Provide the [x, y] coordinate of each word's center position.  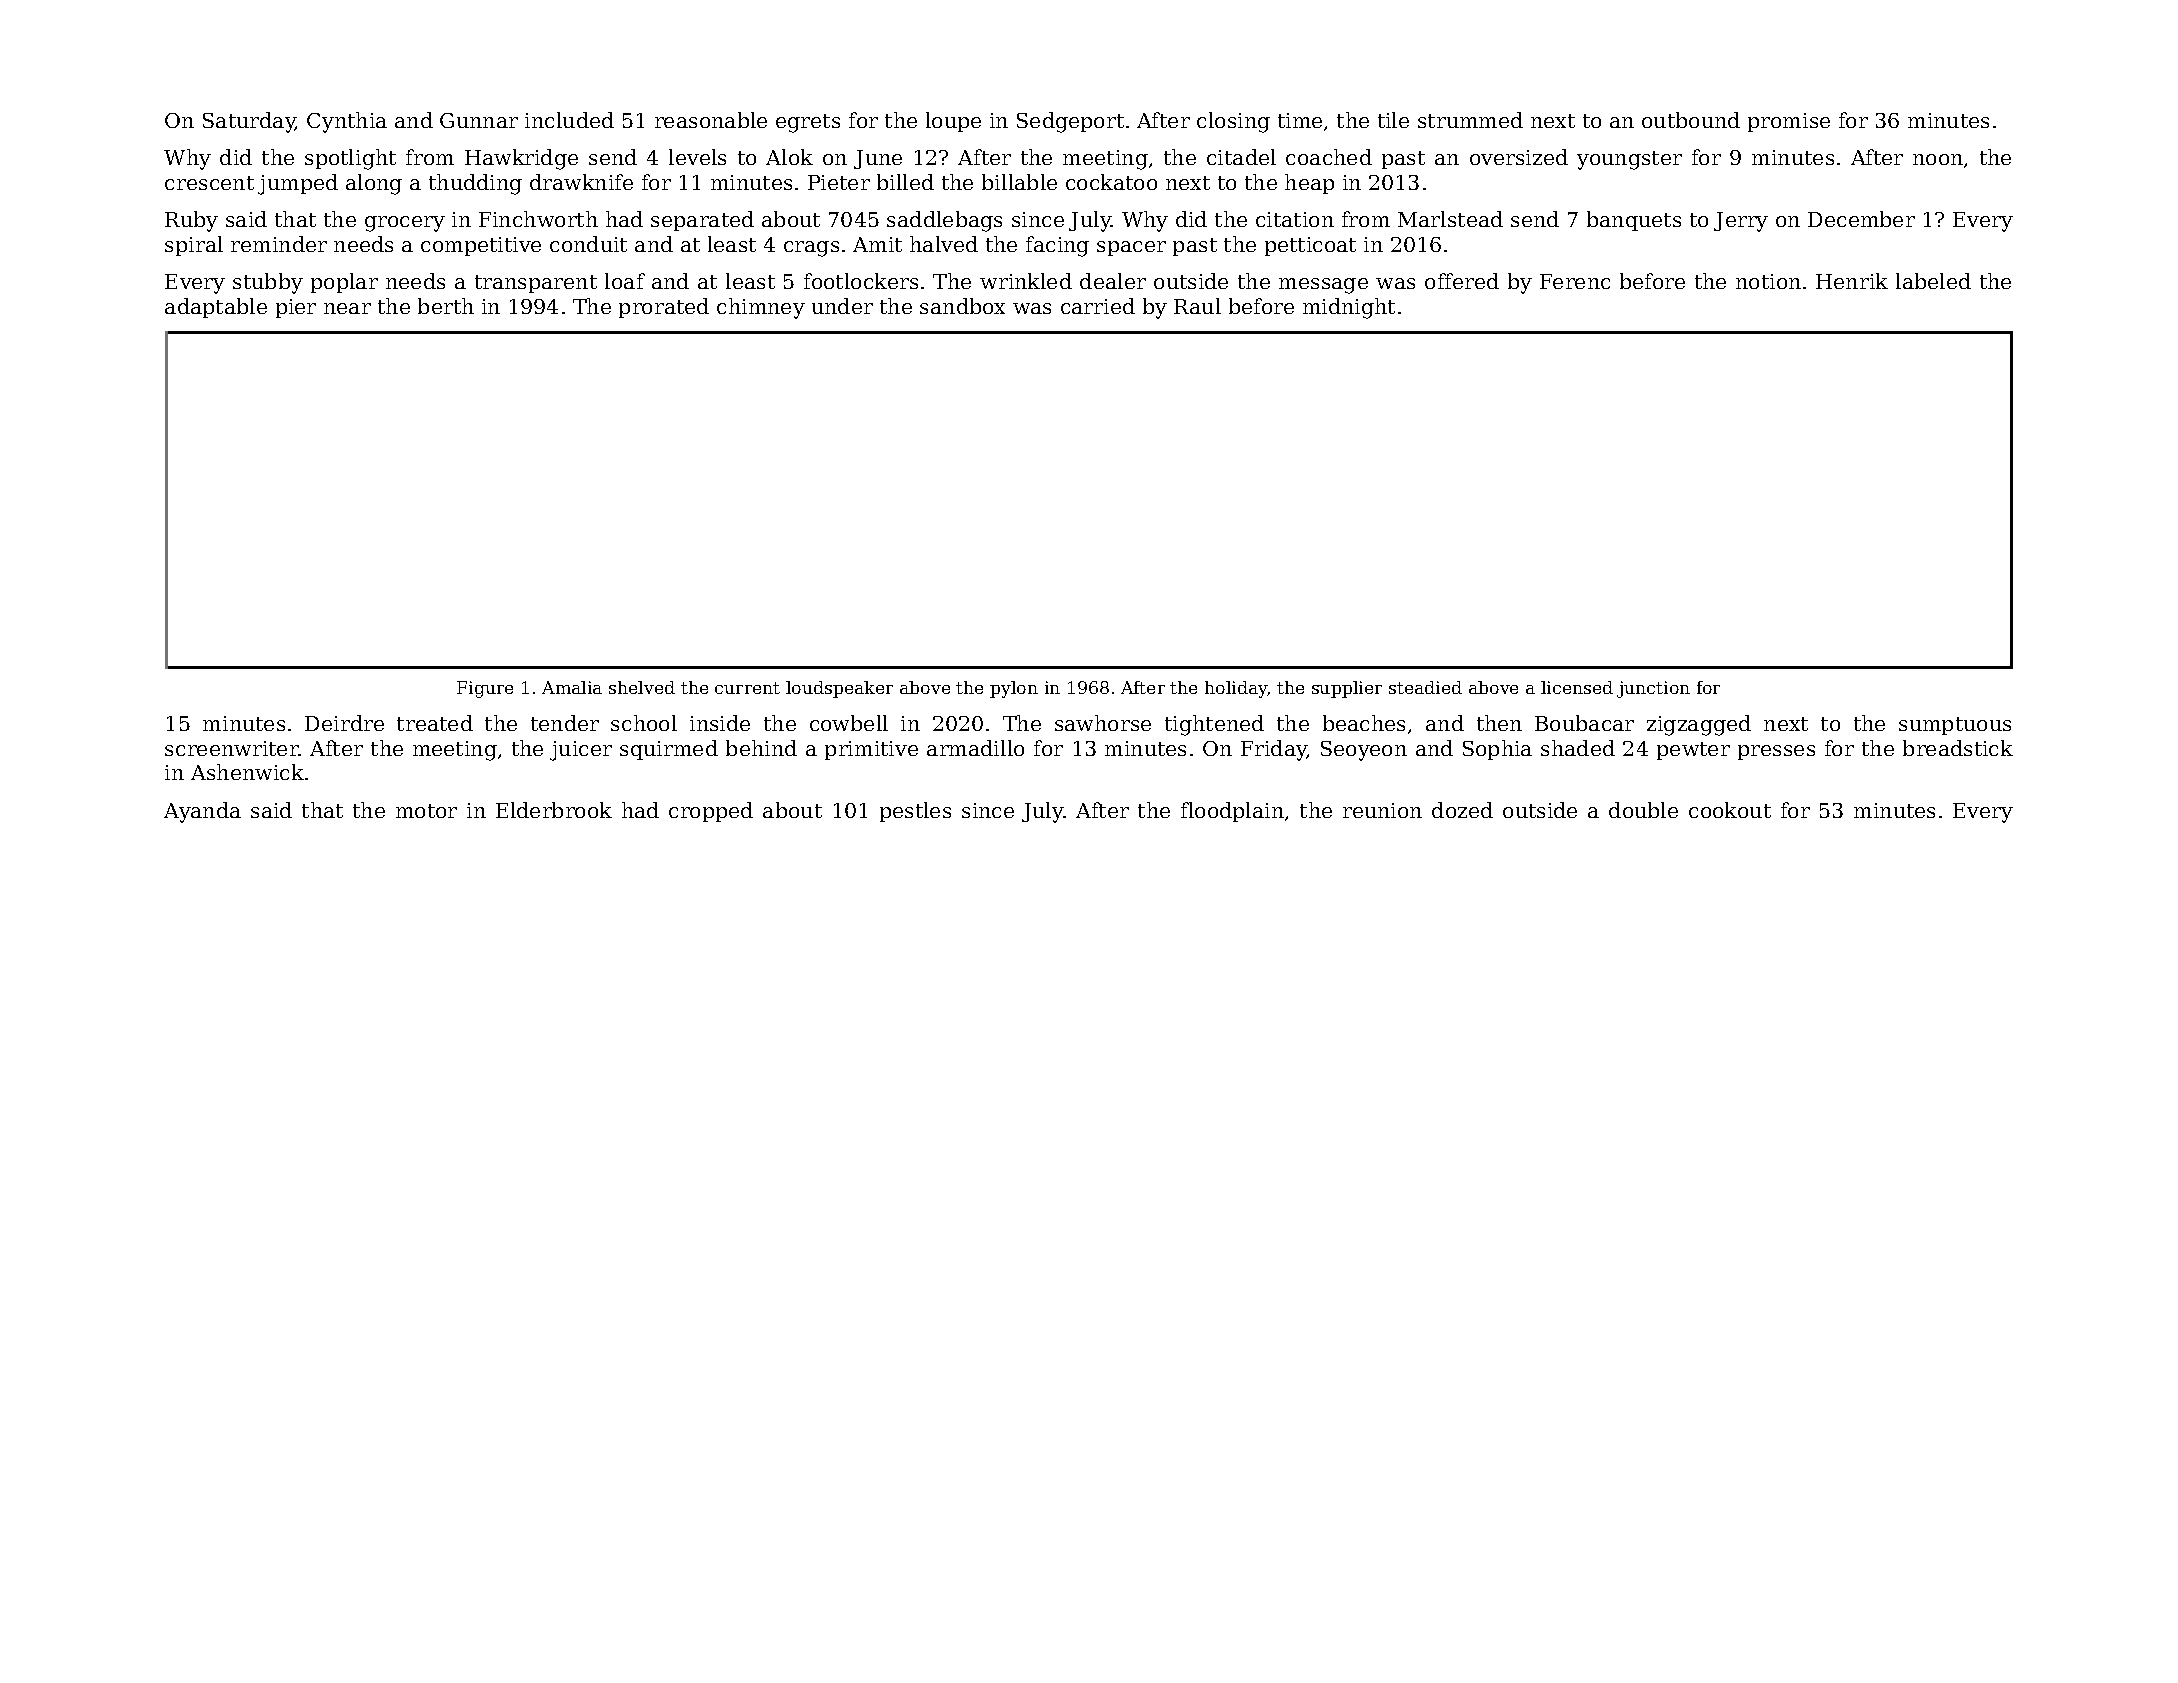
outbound [1691, 120]
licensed [1577, 687]
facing [1057, 246]
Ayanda [202, 812]
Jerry [1741, 222]
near [347, 308]
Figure [485, 689]
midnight [1349, 308]
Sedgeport [1070, 122]
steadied [1425, 687]
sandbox [962, 306]
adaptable [216, 308]
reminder [279, 244]
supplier [1347, 689]
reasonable [711, 120]
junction [1653, 689]
